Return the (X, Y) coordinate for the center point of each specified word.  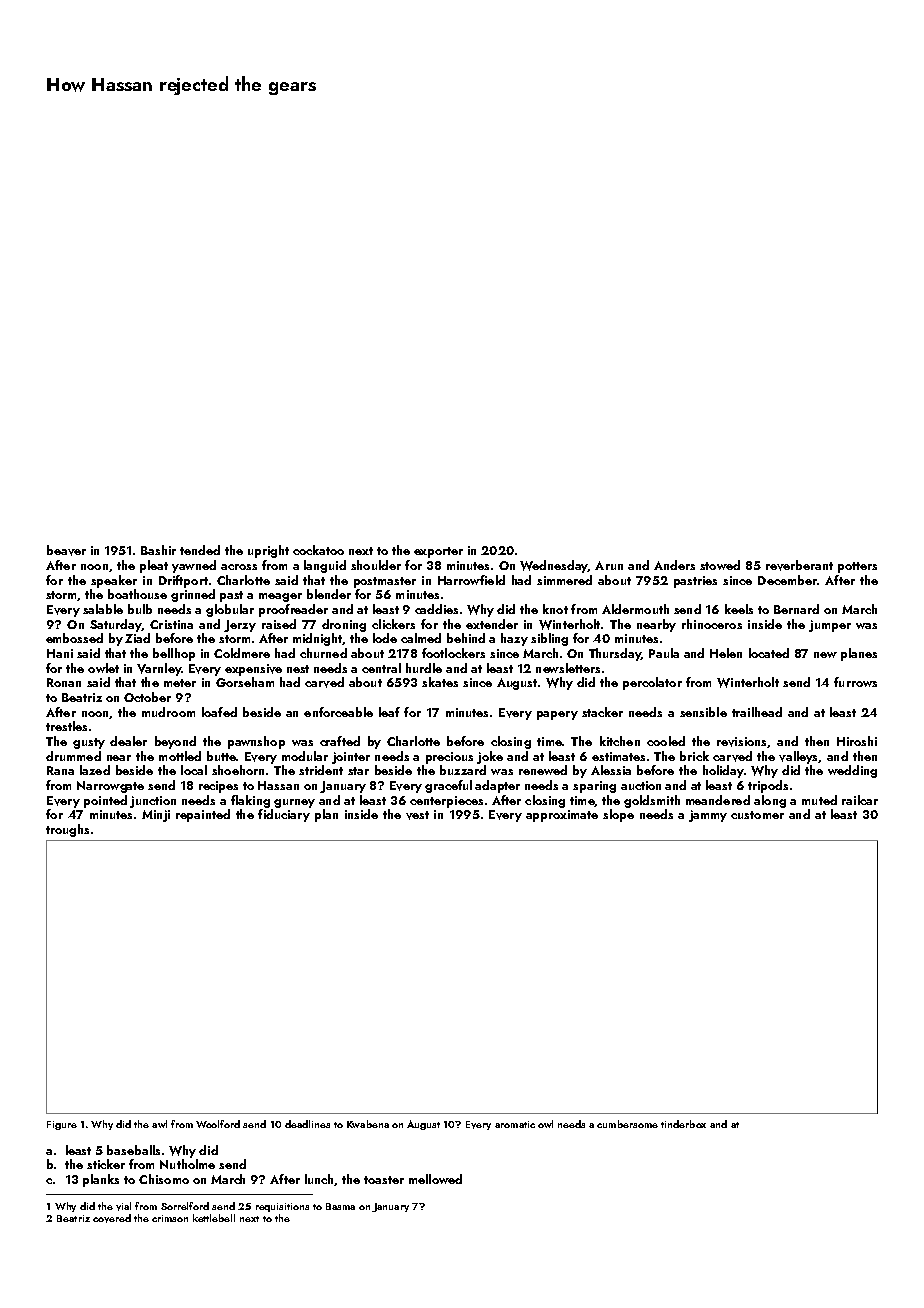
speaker (114, 581)
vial (123, 1206)
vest (417, 815)
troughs (67, 830)
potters (857, 567)
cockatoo (318, 550)
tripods (768, 786)
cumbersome (627, 1124)
